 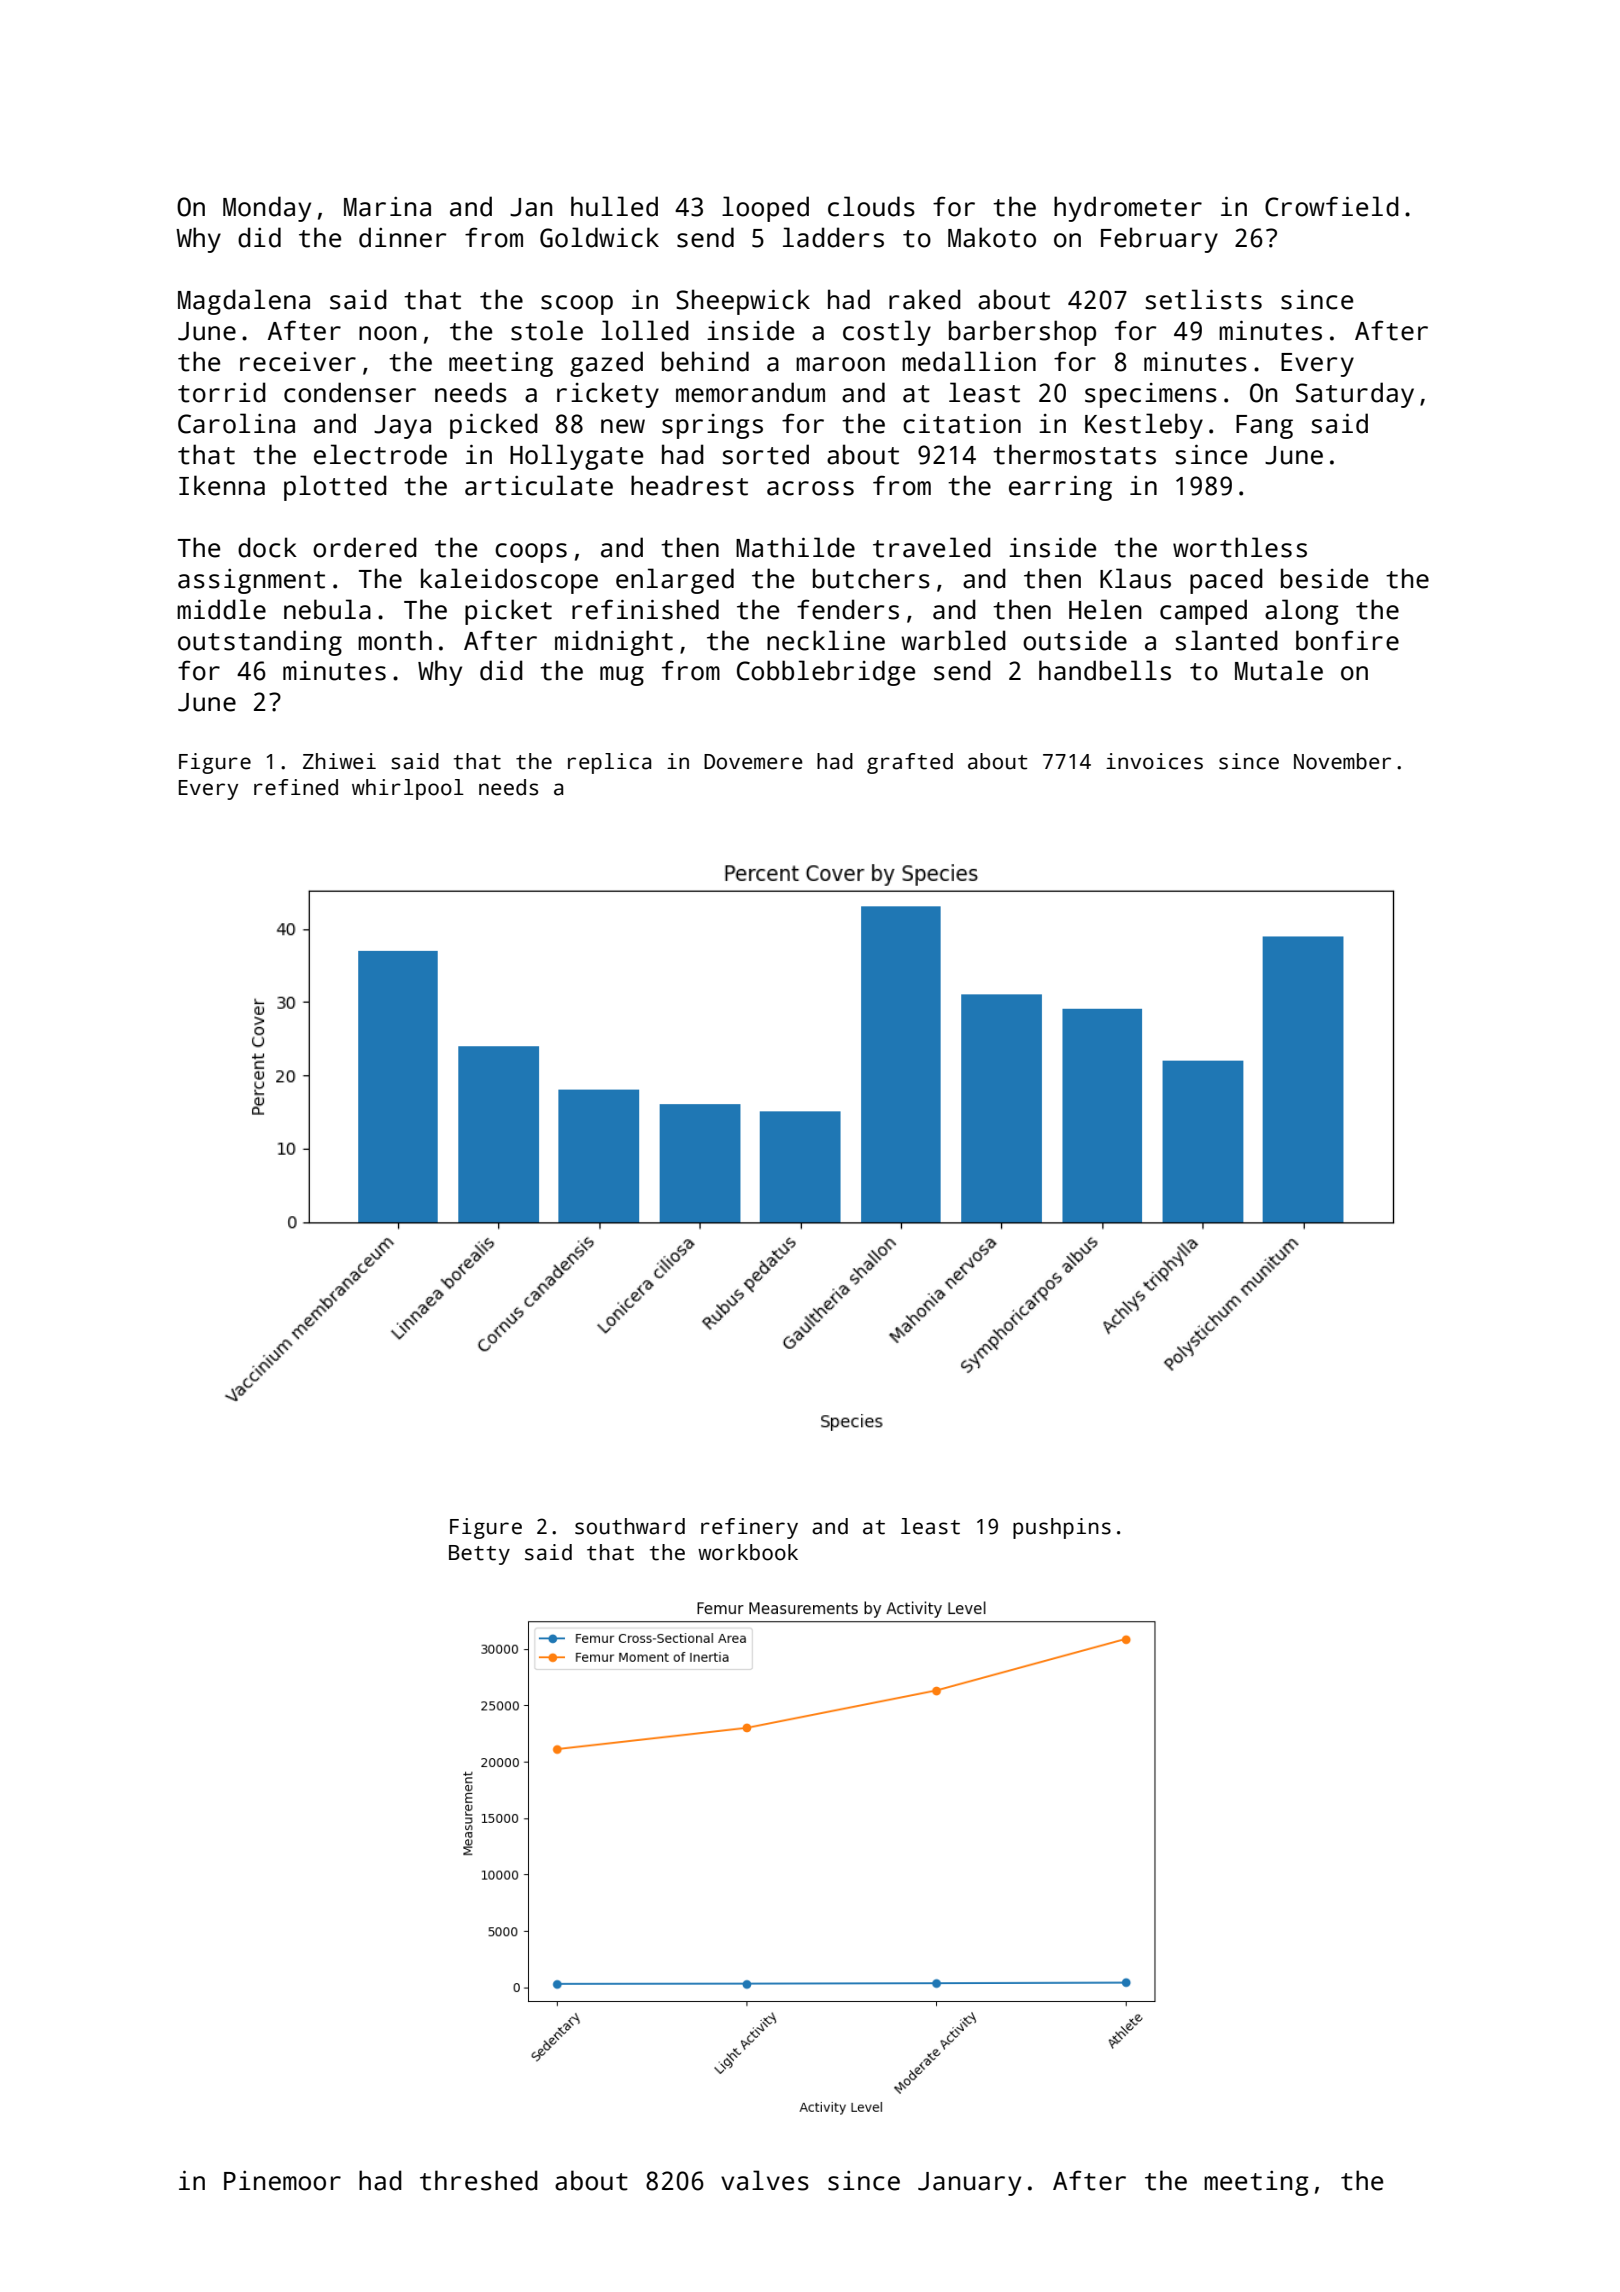 What do you see at coordinates (1154, 761) in the screenshot?
I see `invoices` at bounding box center [1154, 761].
